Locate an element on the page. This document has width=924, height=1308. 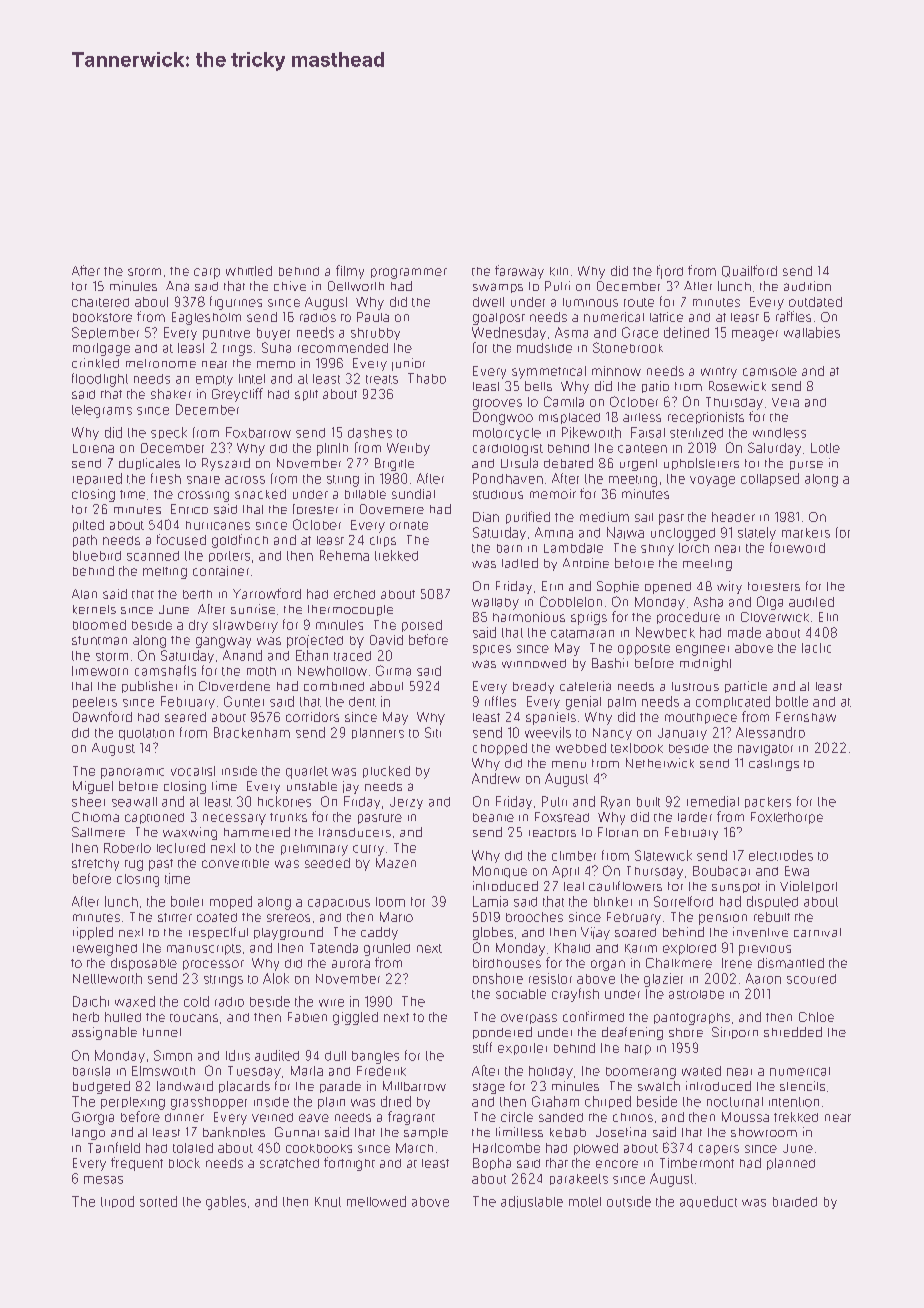
opened is located at coordinates (668, 588).
